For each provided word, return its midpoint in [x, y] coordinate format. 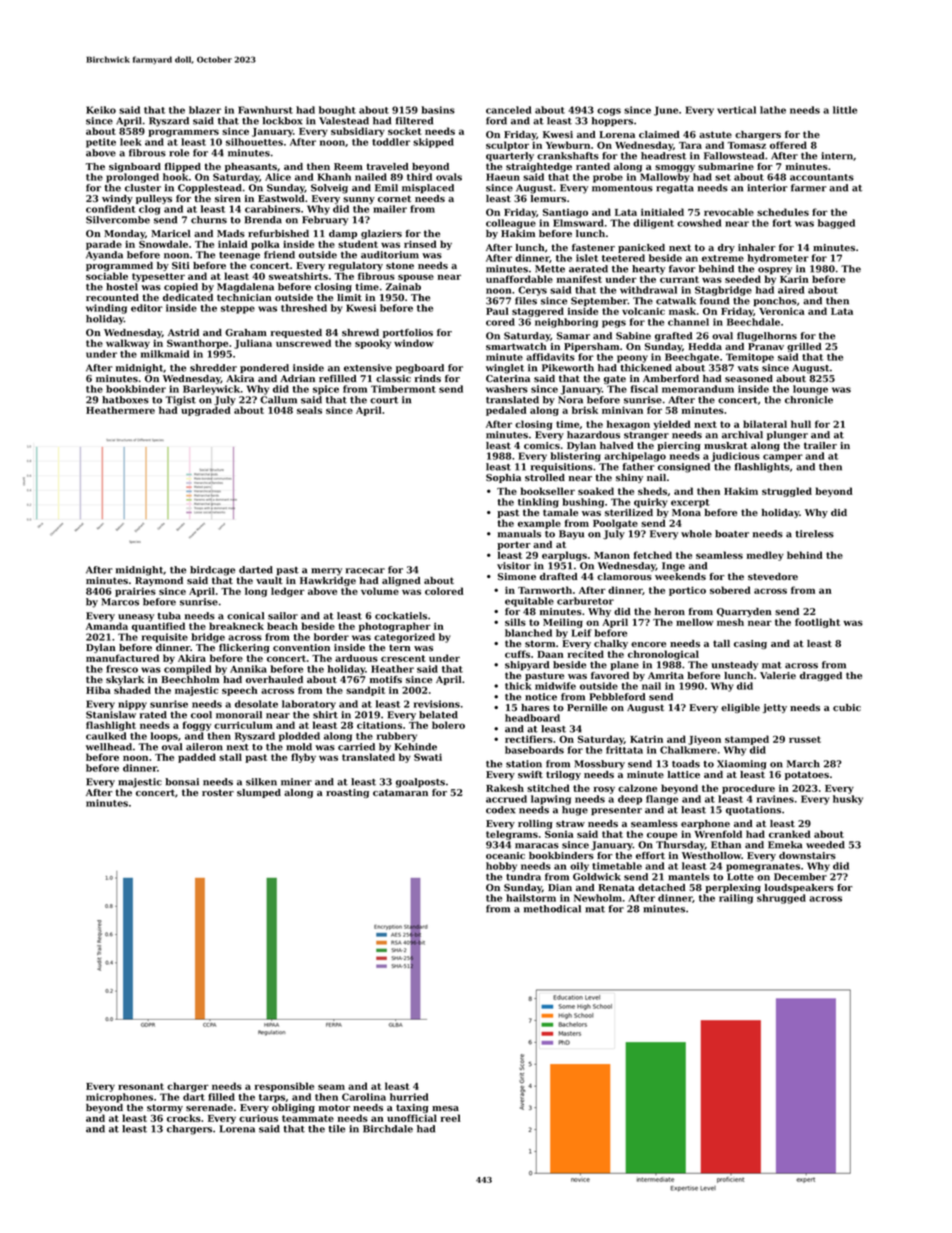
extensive [368, 368]
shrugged [781, 899]
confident [111, 209]
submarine [726, 166]
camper [783, 458]
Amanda [107, 626]
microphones [119, 1098]
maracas [537, 846]
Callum [278, 400]
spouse [416, 278]
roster [218, 792]
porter [514, 545]
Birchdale [388, 1129]
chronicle [809, 400]
